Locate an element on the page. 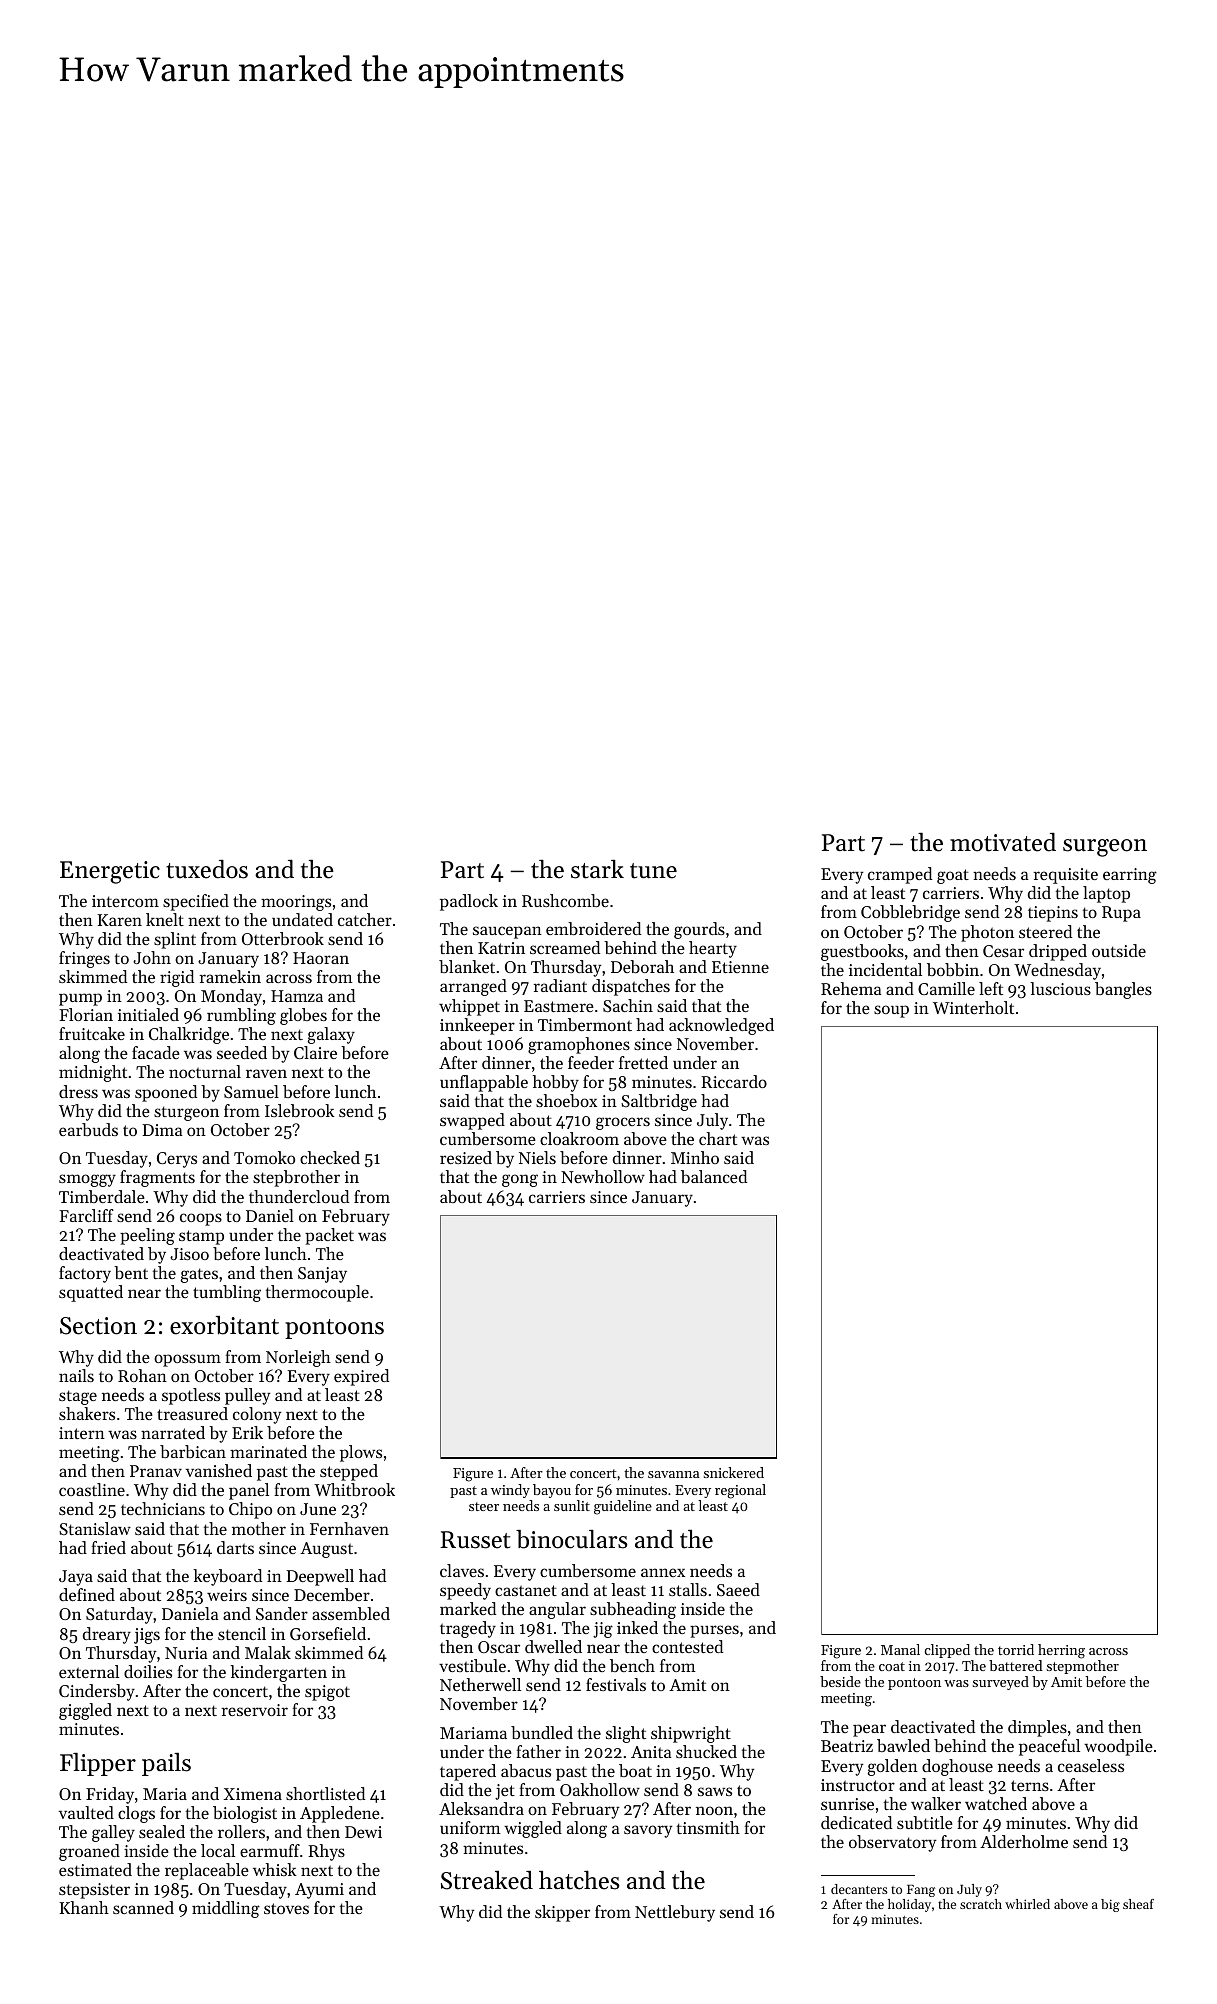 This document has width=1217, height=2004. earbuds is located at coordinates (88, 1129).
